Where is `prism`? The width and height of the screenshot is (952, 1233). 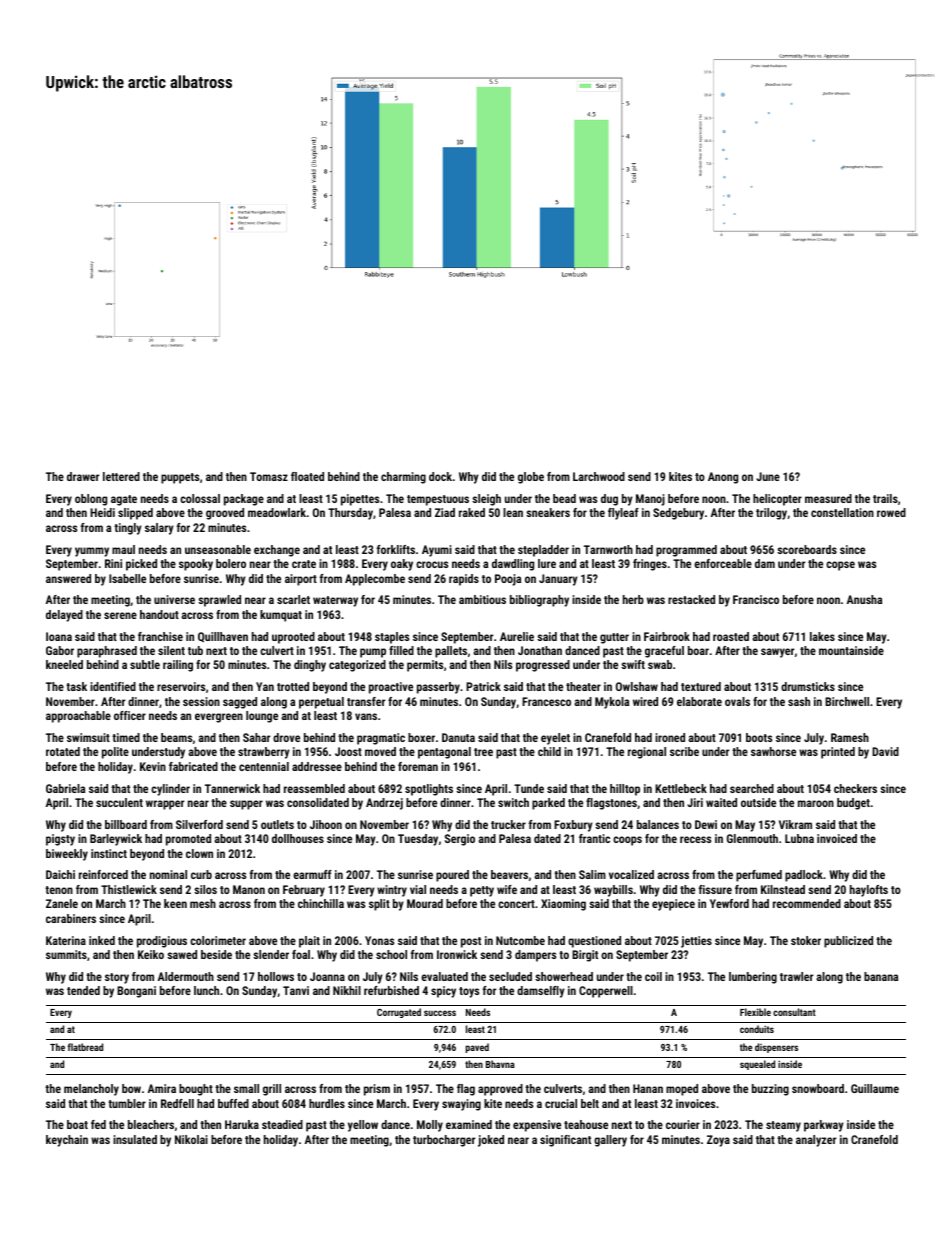
prism is located at coordinates (377, 1090).
